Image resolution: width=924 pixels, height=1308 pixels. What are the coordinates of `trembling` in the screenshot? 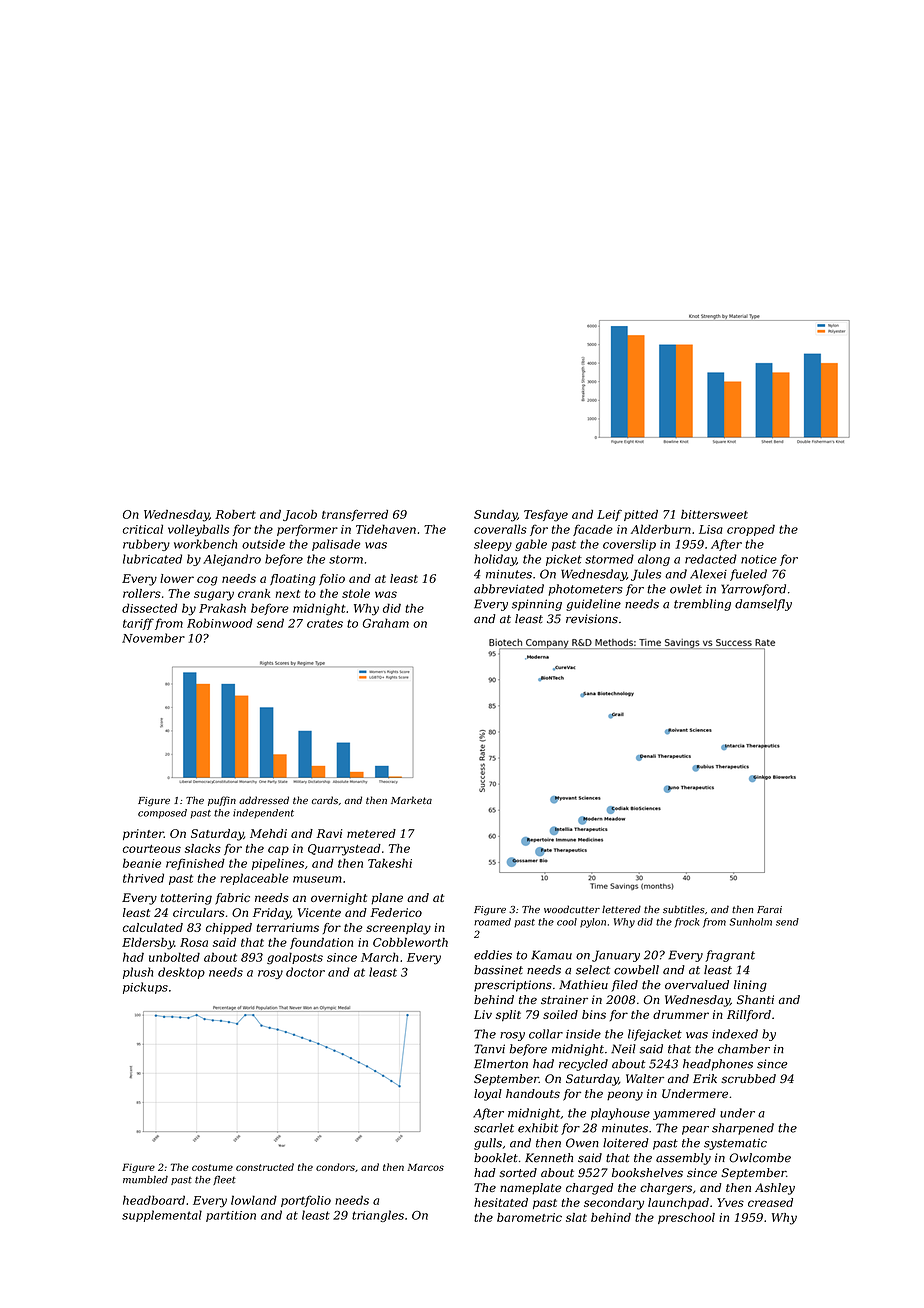 It's located at (702, 605).
